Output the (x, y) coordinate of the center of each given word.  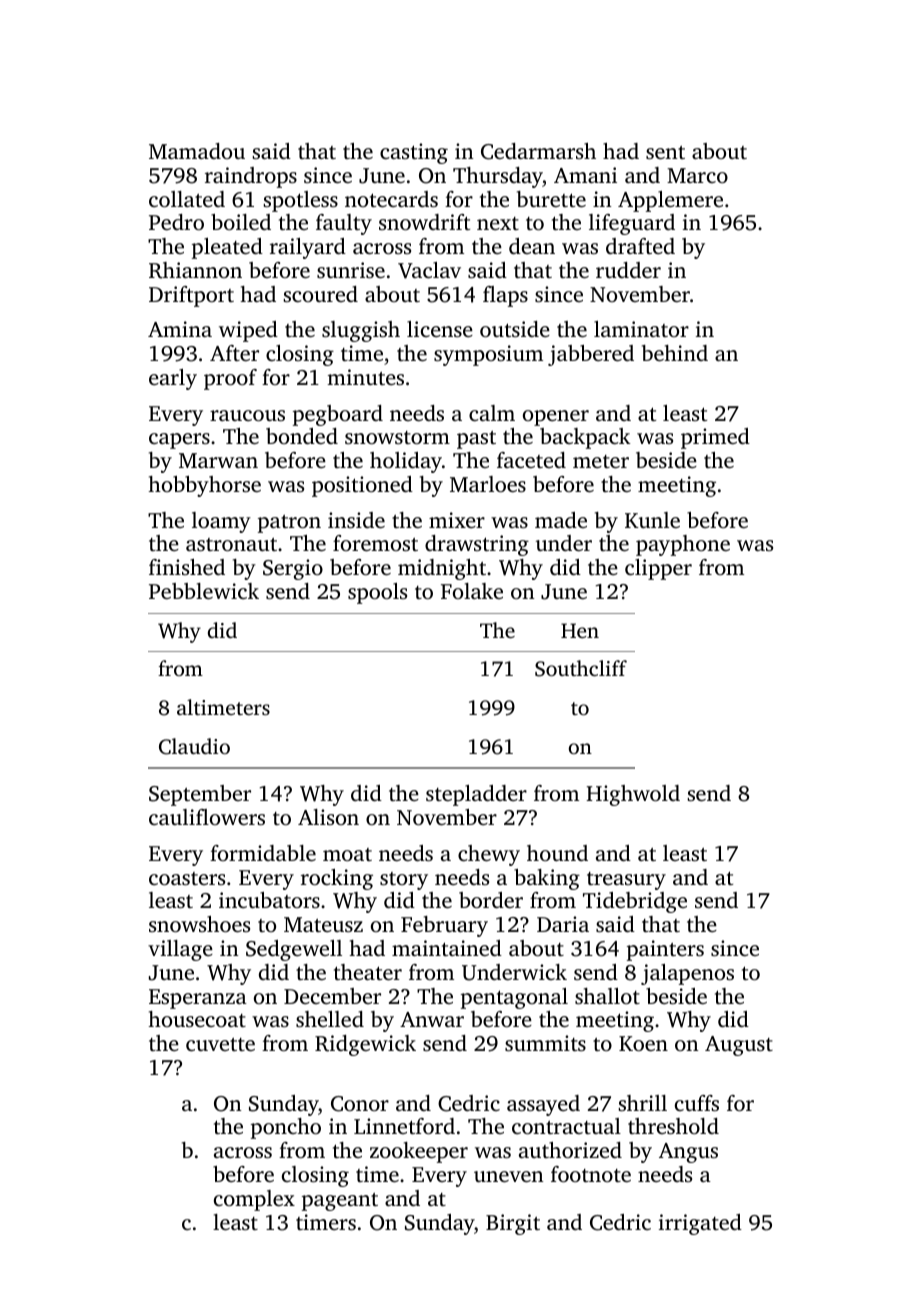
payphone (683, 545)
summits (545, 1043)
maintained (447, 948)
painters (665, 950)
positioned (362, 486)
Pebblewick (204, 591)
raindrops (251, 177)
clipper (658, 569)
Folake (472, 591)
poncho (286, 1128)
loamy (221, 522)
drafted (640, 246)
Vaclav (429, 270)
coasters (187, 878)
